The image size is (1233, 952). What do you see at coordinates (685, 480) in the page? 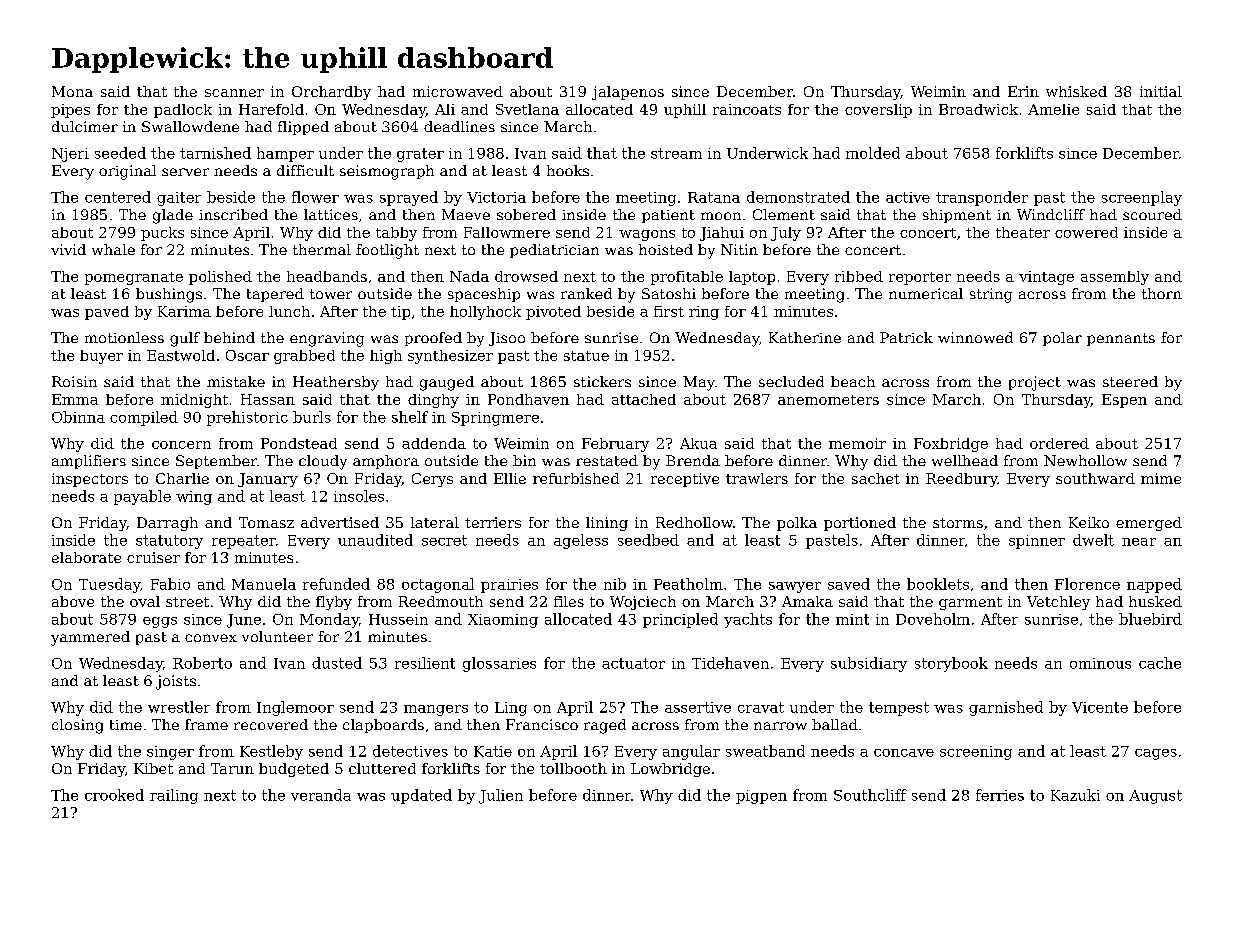
I see `receptive` at bounding box center [685, 480].
